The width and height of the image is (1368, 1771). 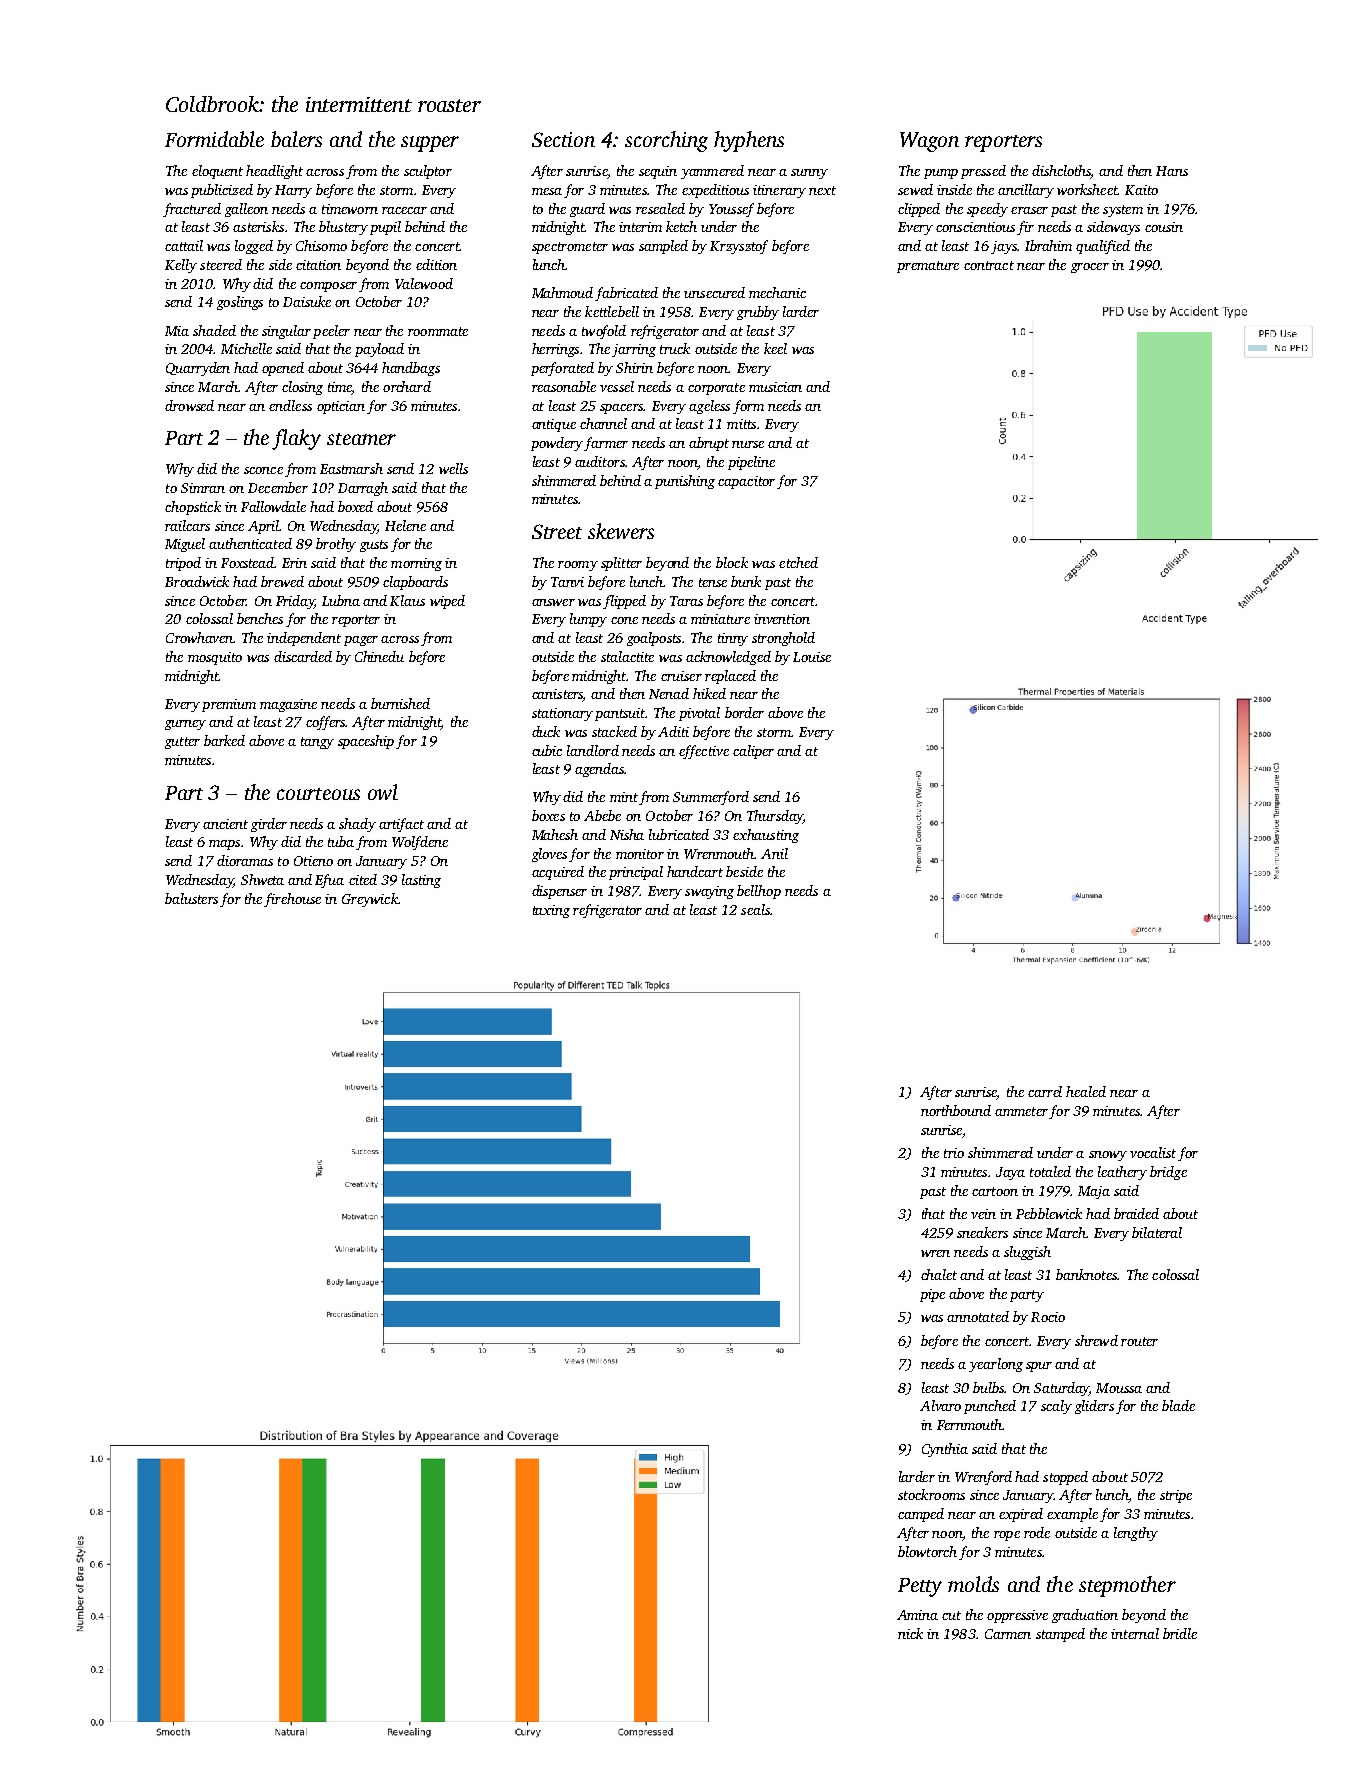 What do you see at coordinates (910, 1633) in the image?
I see `nick` at bounding box center [910, 1633].
